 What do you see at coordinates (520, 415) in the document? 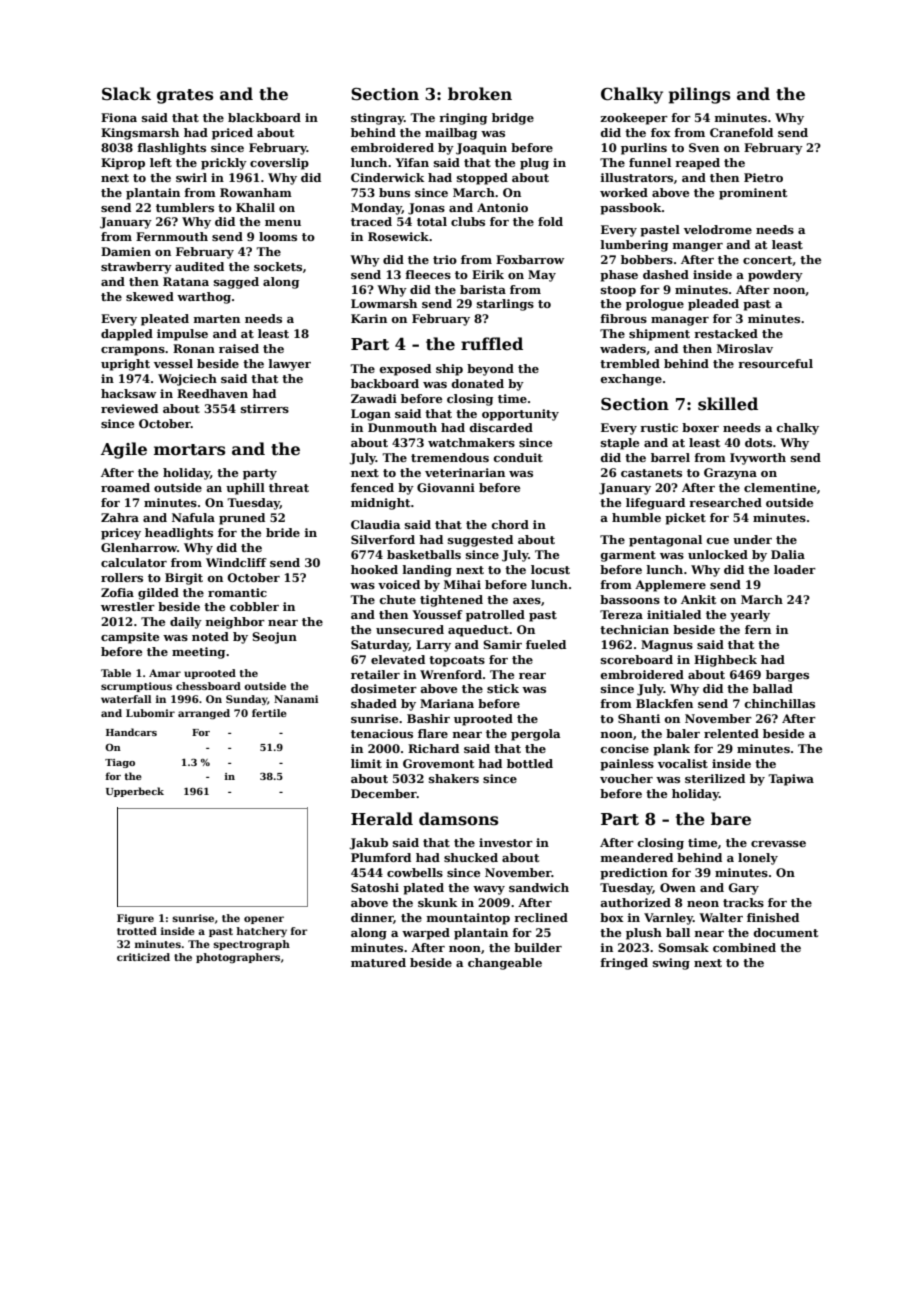
I see `opportunity` at bounding box center [520, 415].
